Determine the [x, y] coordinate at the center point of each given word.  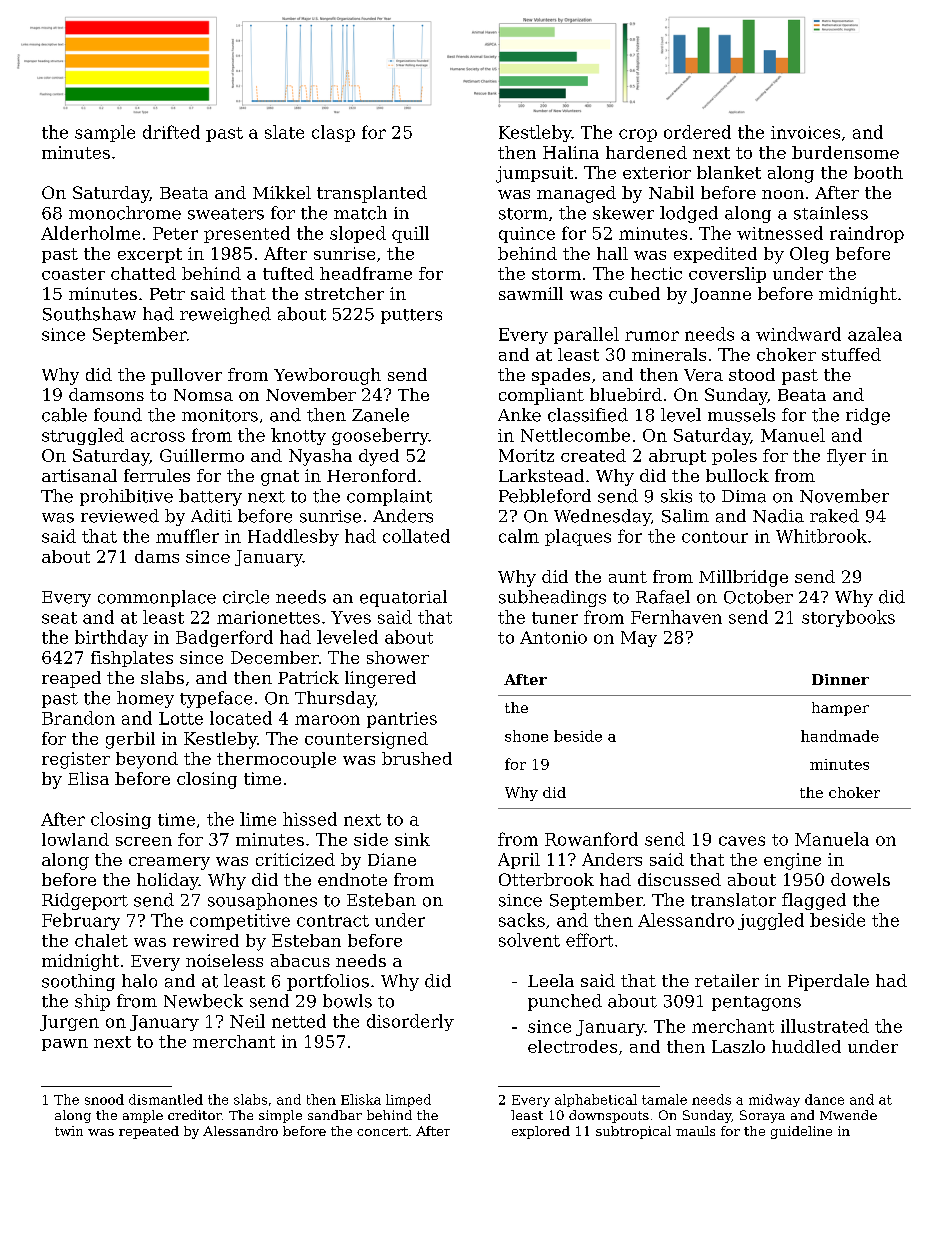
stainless [831, 213]
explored [541, 1132]
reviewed [120, 516]
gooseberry [380, 436]
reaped [71, 679]
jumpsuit [534, 174]
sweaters [226, 214]
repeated [149, 1132]
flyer [846, 457]
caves [742, 841]
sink [412, 839]
